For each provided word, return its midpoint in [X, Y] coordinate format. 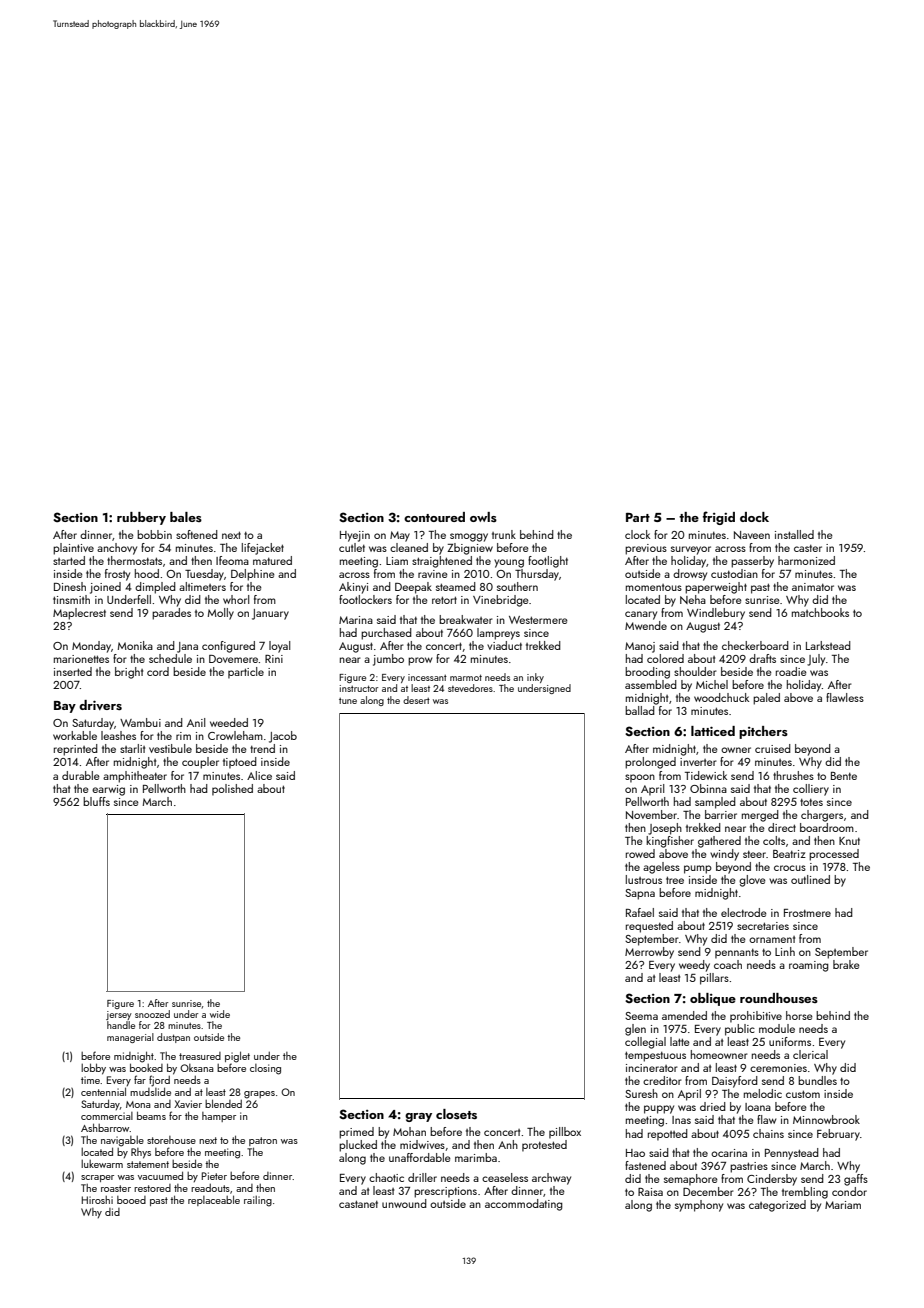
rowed [640, 853]
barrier [721, 814]
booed [131, 1200]
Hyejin [355, 536]
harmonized [806, 560]
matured [272, 560]
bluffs [96, 801]
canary [641, 615]
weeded [229, 722]
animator [813, 587]
